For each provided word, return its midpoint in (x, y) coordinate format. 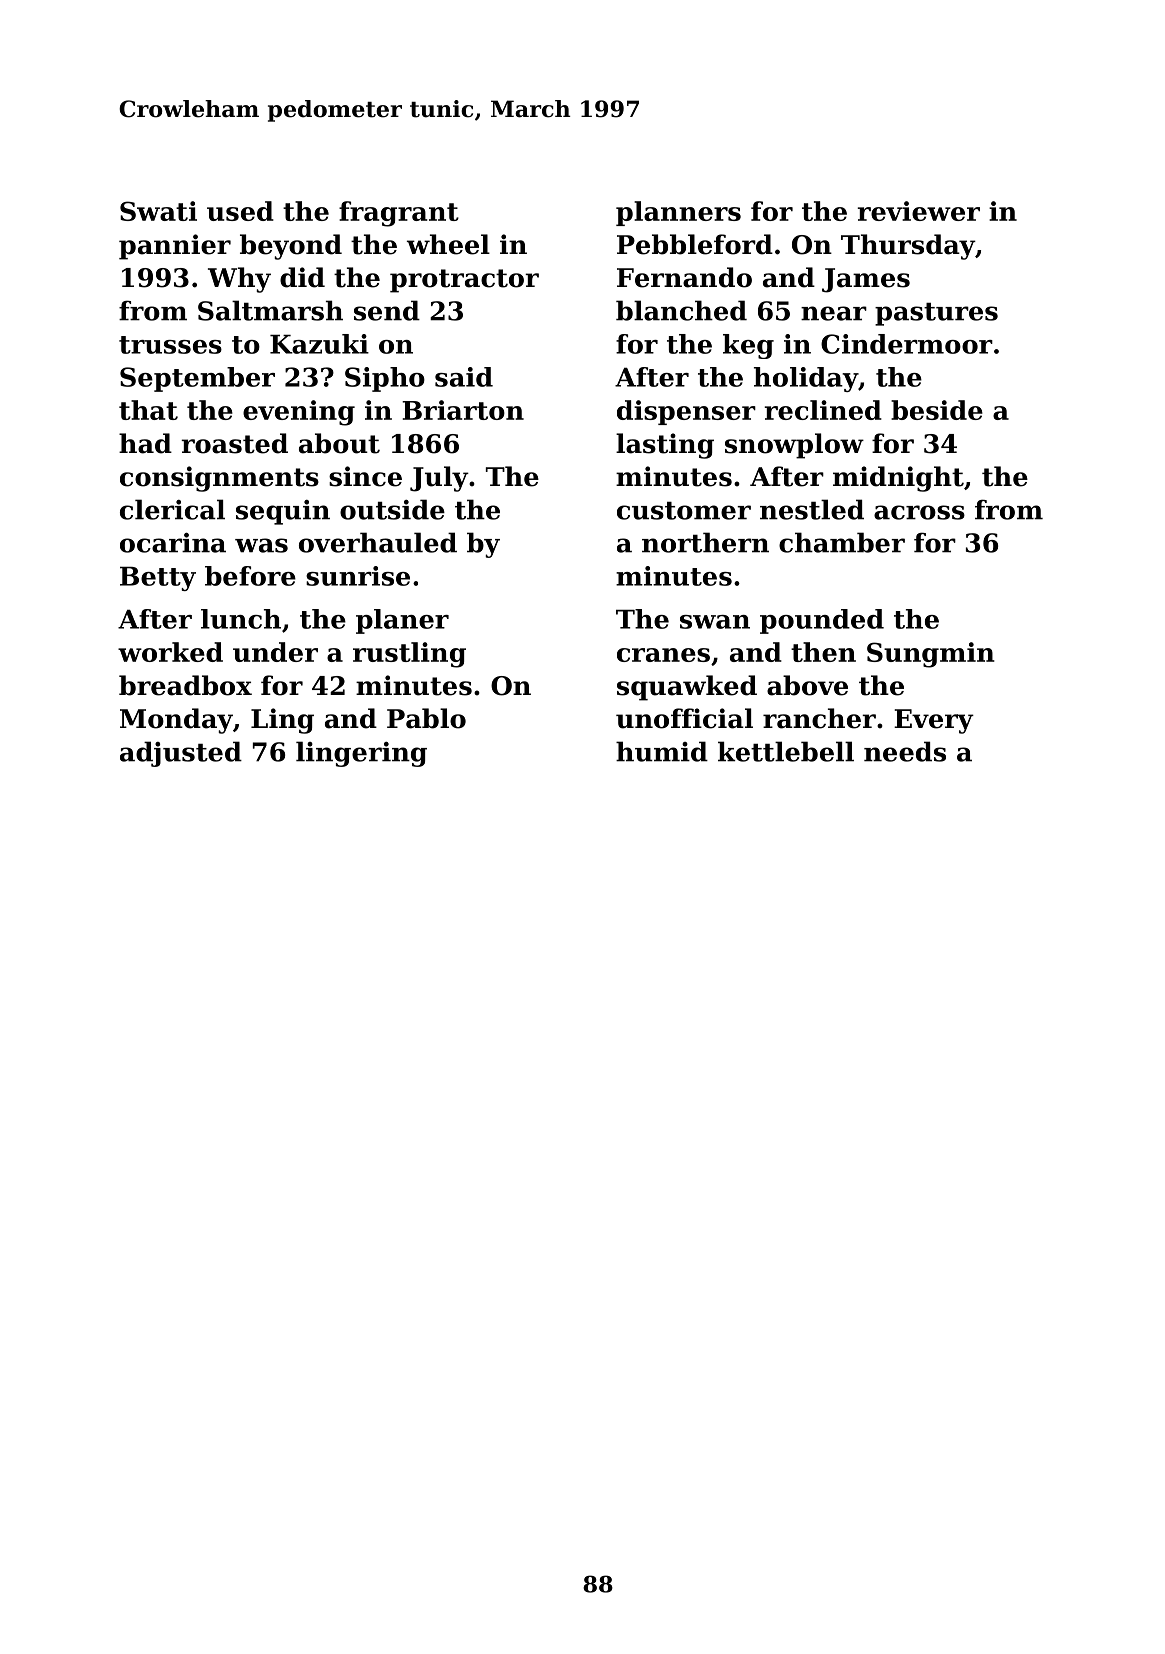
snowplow (794, 446)
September (197, 379)
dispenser (686, 412)
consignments (219, 479)
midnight (898, 479)
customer (684, 511)
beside (937, 410)
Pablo (426, 718)
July (439, 479)
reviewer (919, 211)
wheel (448, 244)
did (302, 277)
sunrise (358, 576)
